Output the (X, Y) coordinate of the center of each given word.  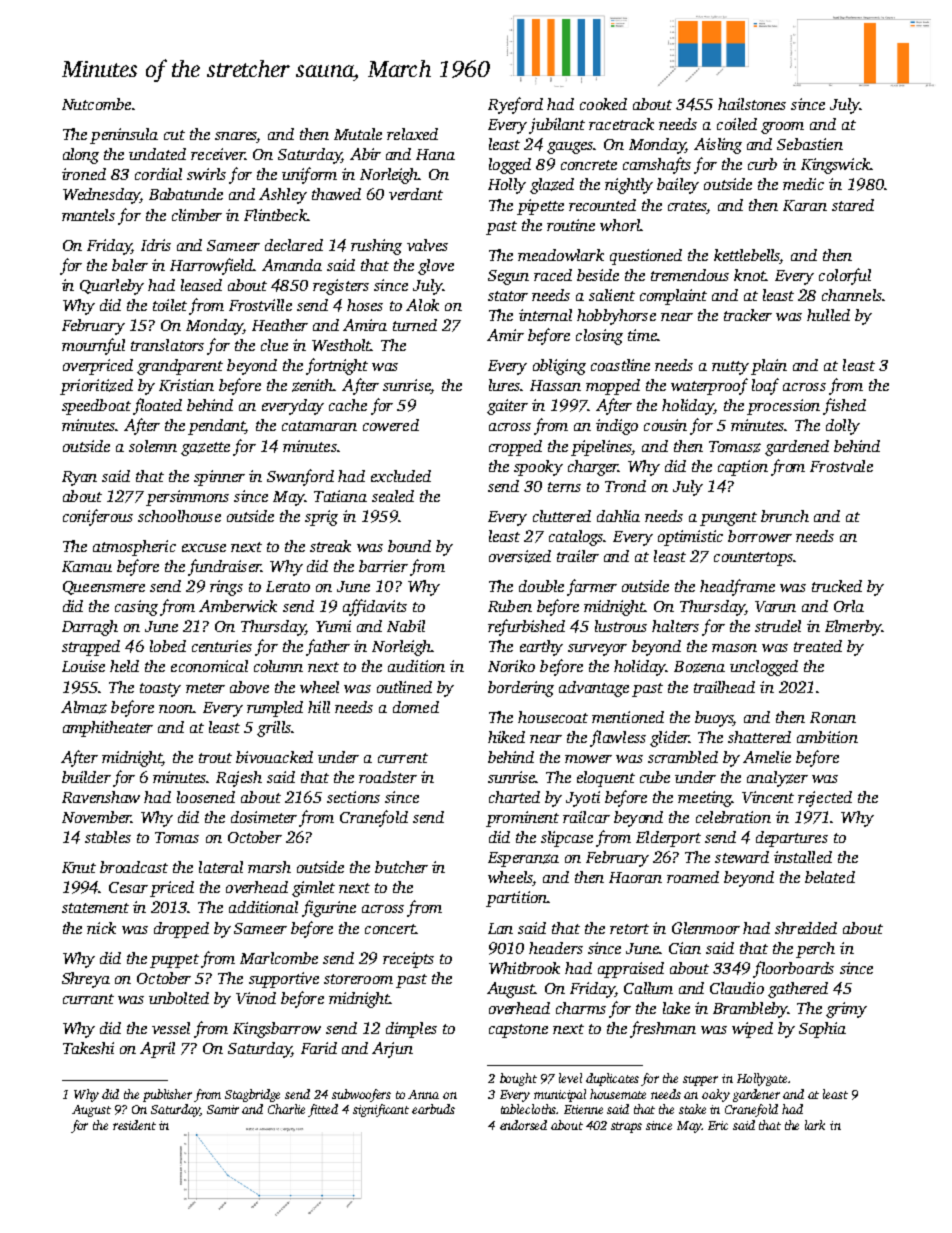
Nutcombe (96, 104)
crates (688, 206)
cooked (603, 104)
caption (743, 468)
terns (564, 487)
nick (101, 928)
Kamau (87, 566)
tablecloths (529, 1109)
